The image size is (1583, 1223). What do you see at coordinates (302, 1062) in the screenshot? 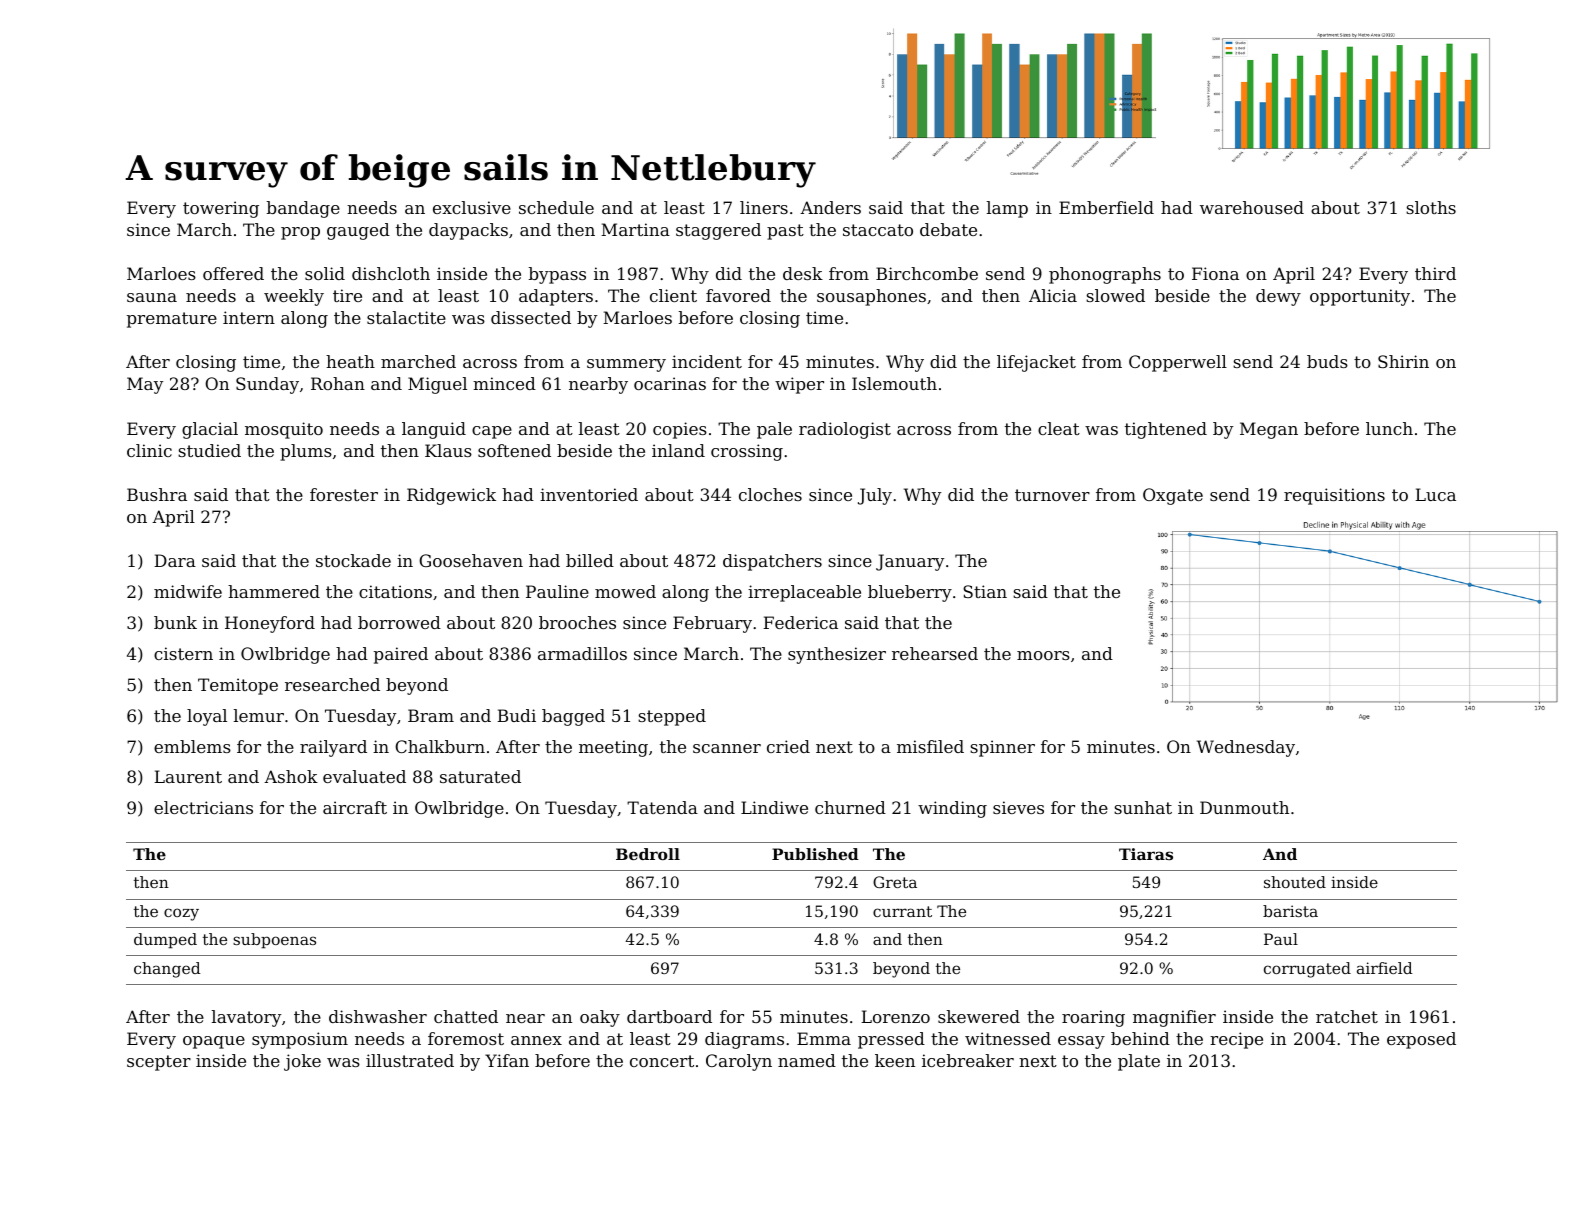
I see `joke` at bounding box center [302, 1062].
